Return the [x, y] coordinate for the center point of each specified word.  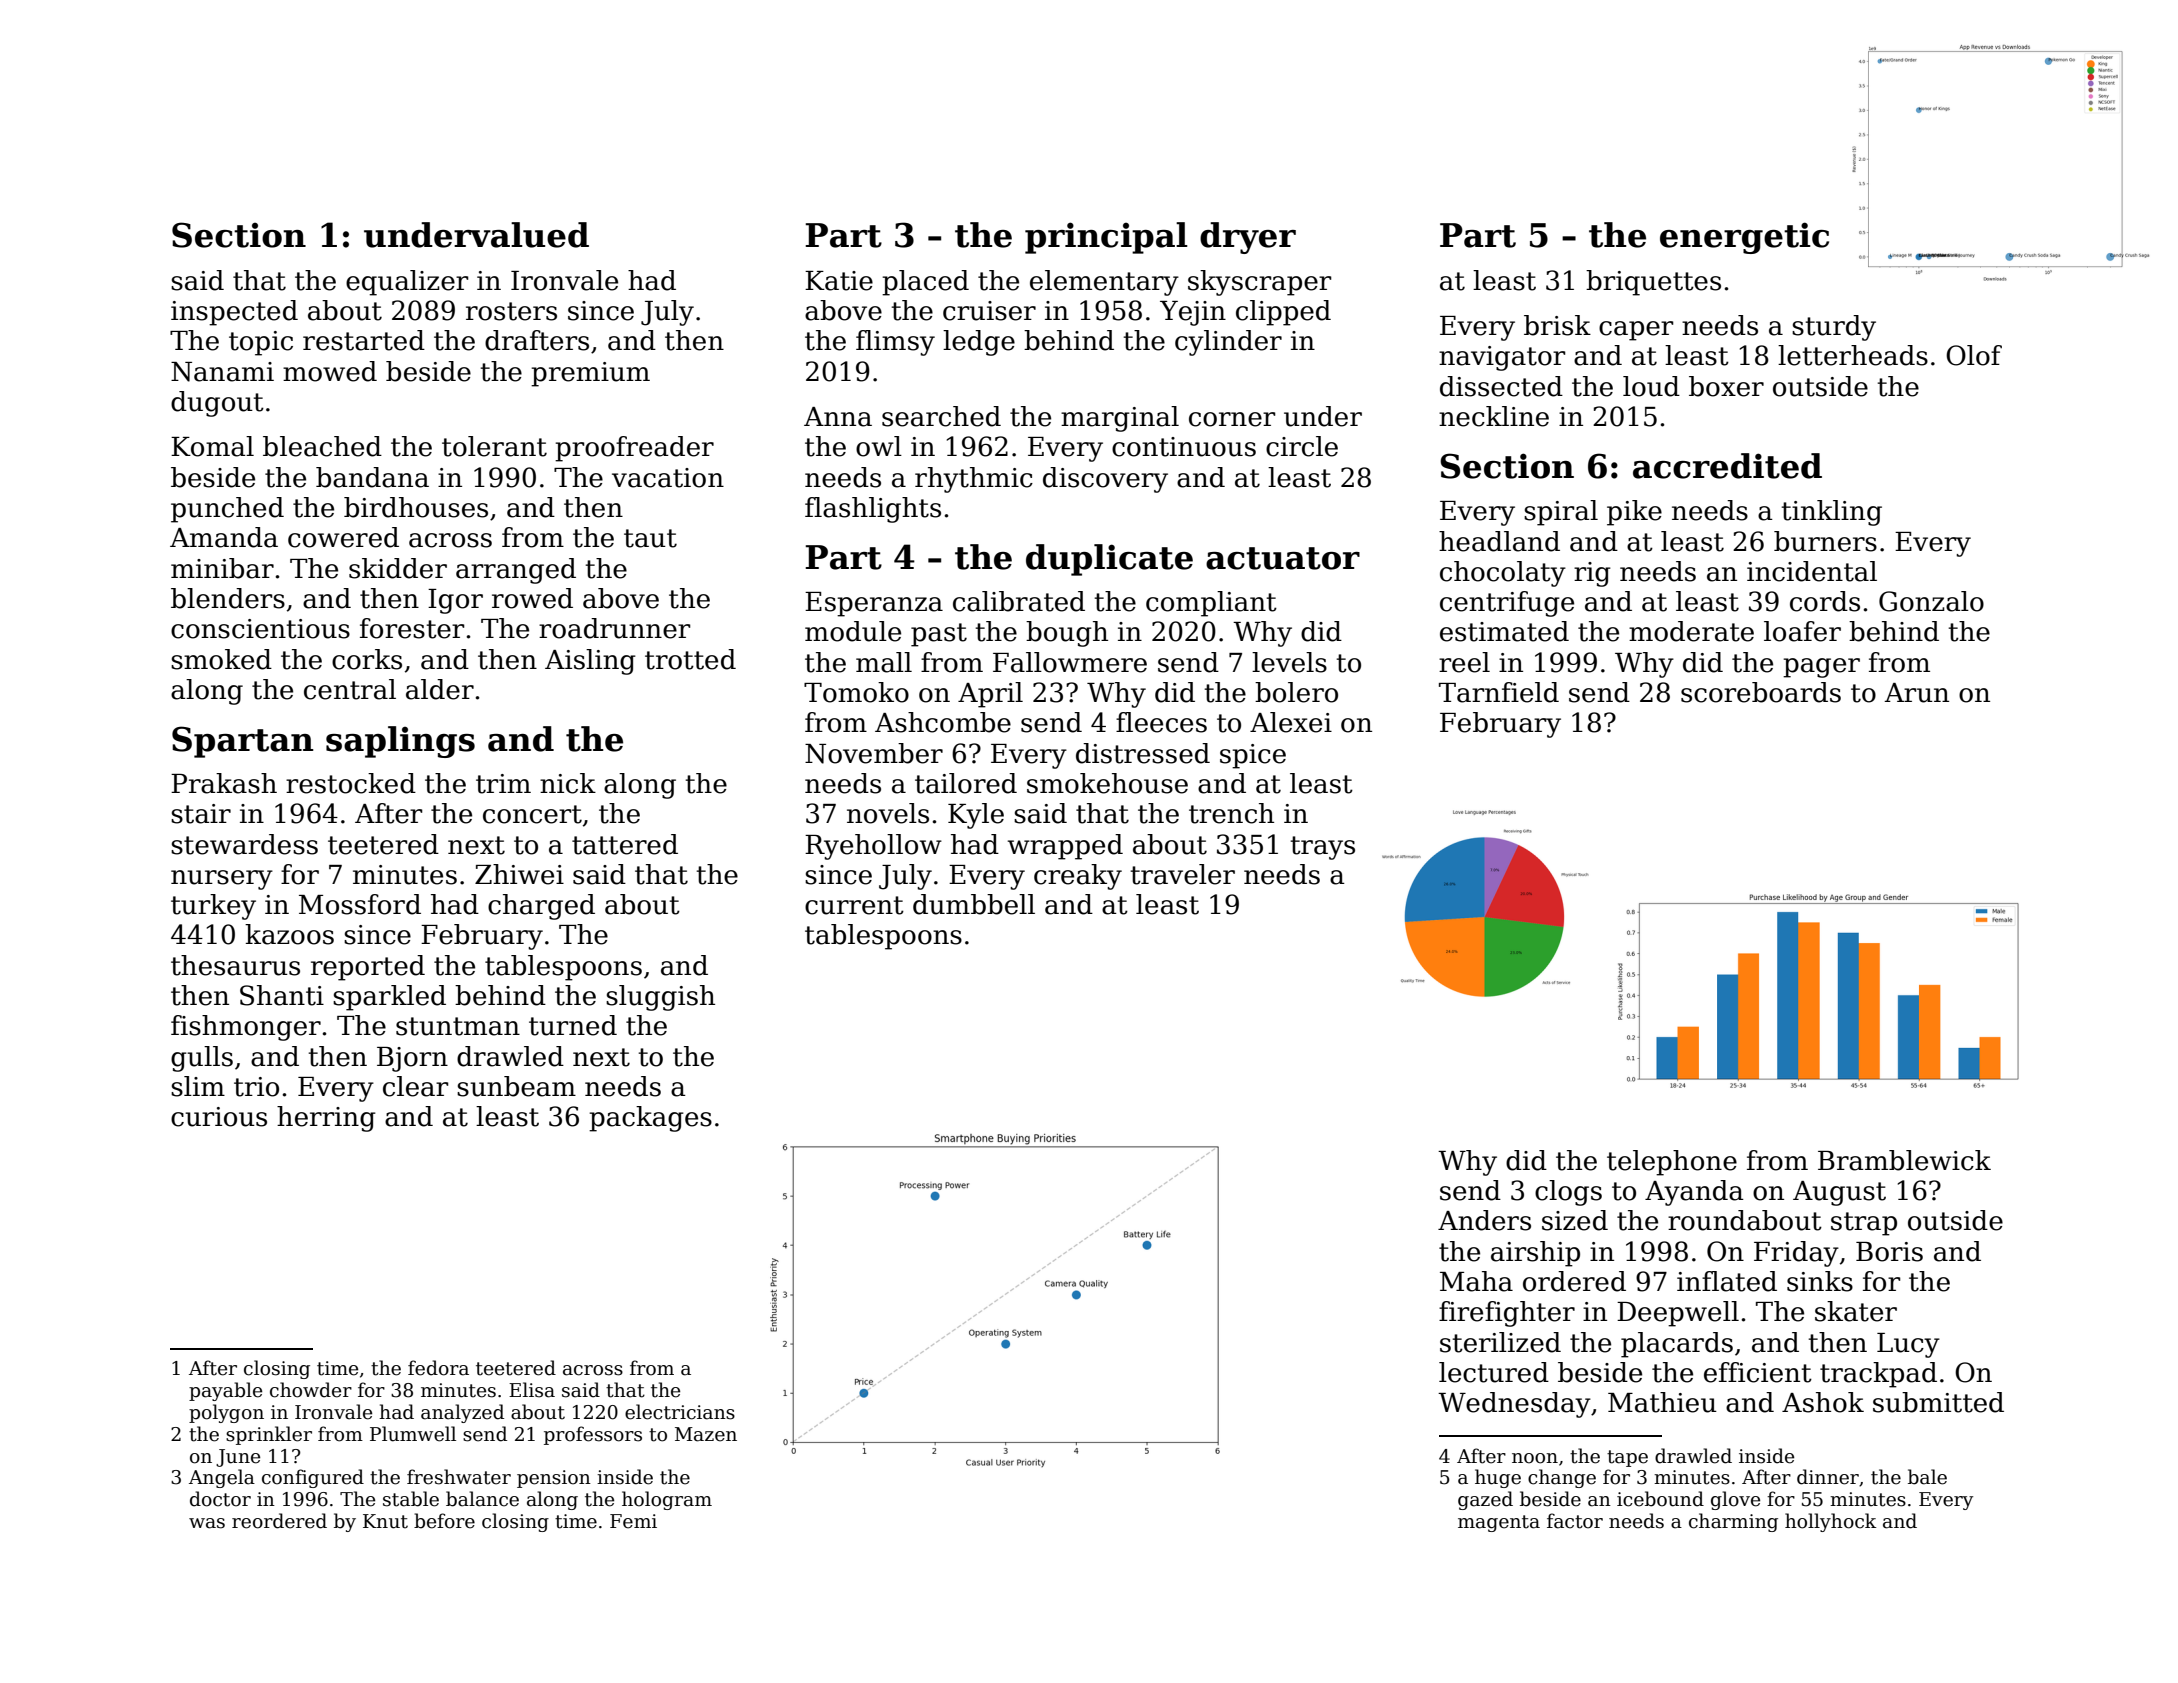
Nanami [222, 372]
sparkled [389, 998]
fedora [438, 1368]
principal [1106, 238]
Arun [1916, 693]
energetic [1744, 238]
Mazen [706, 1434]
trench [1231, 813]
